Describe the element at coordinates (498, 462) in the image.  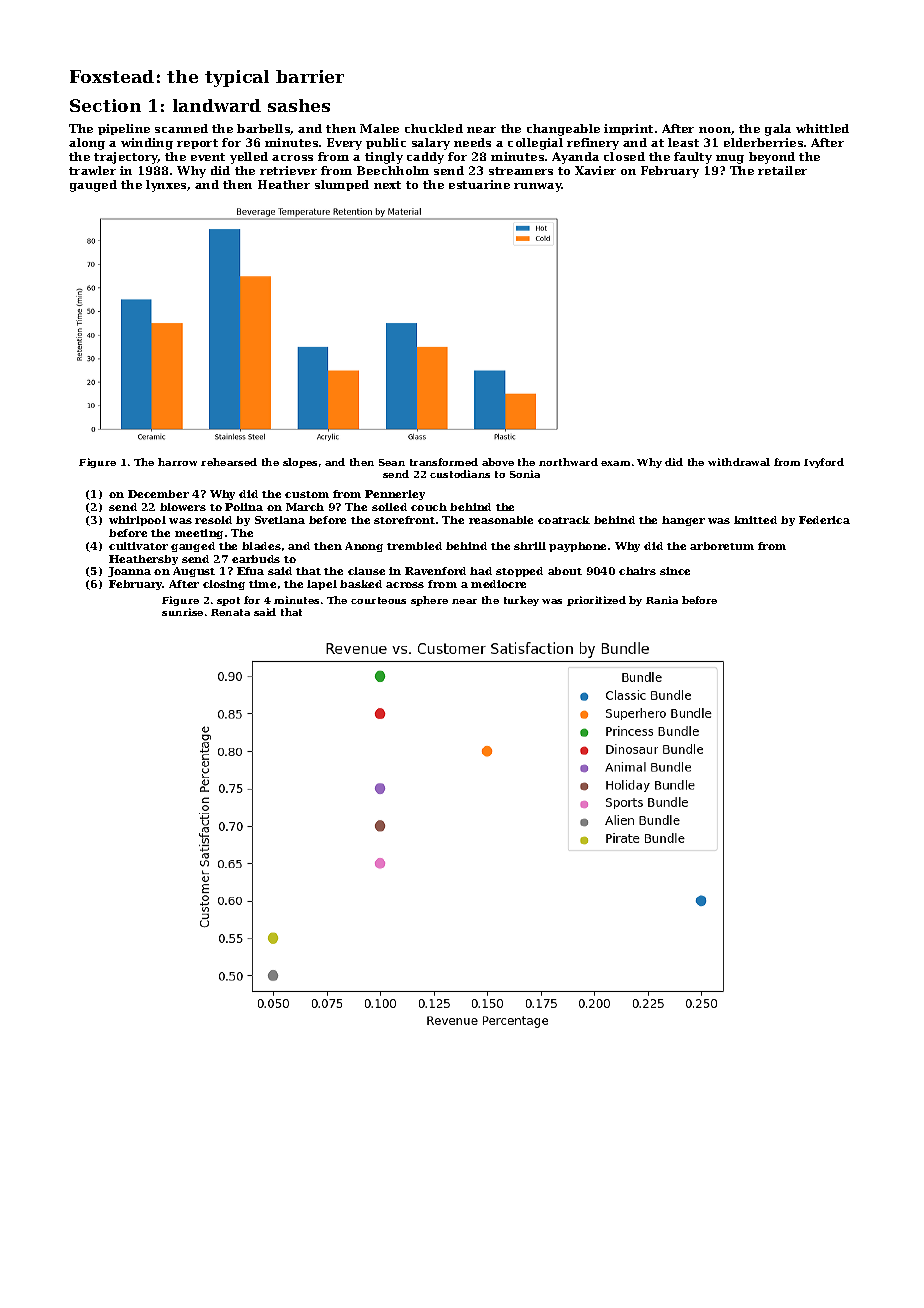
I see `above` at that location.
